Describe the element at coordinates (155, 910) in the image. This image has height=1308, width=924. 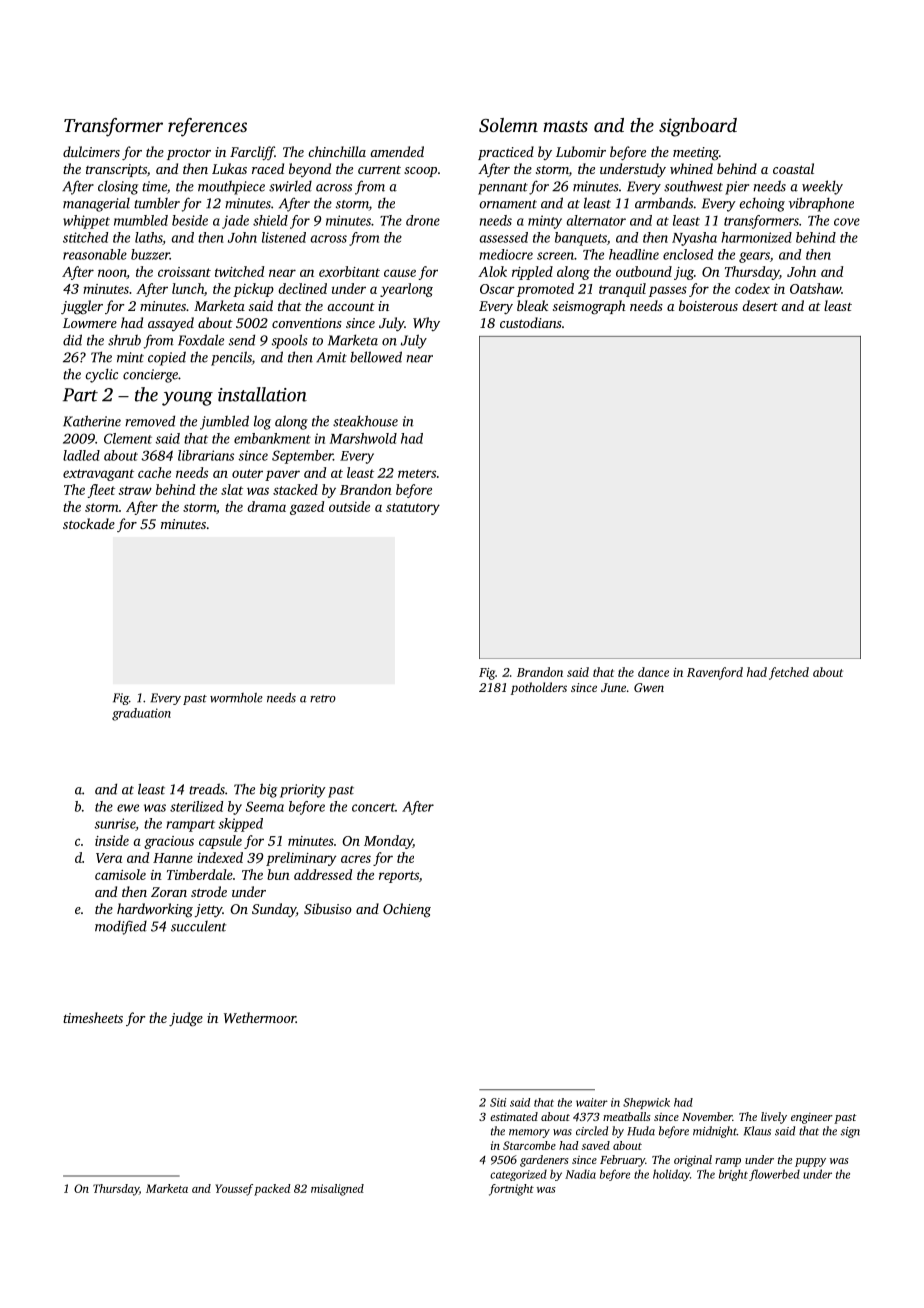
I see `hardworking` at that location.
